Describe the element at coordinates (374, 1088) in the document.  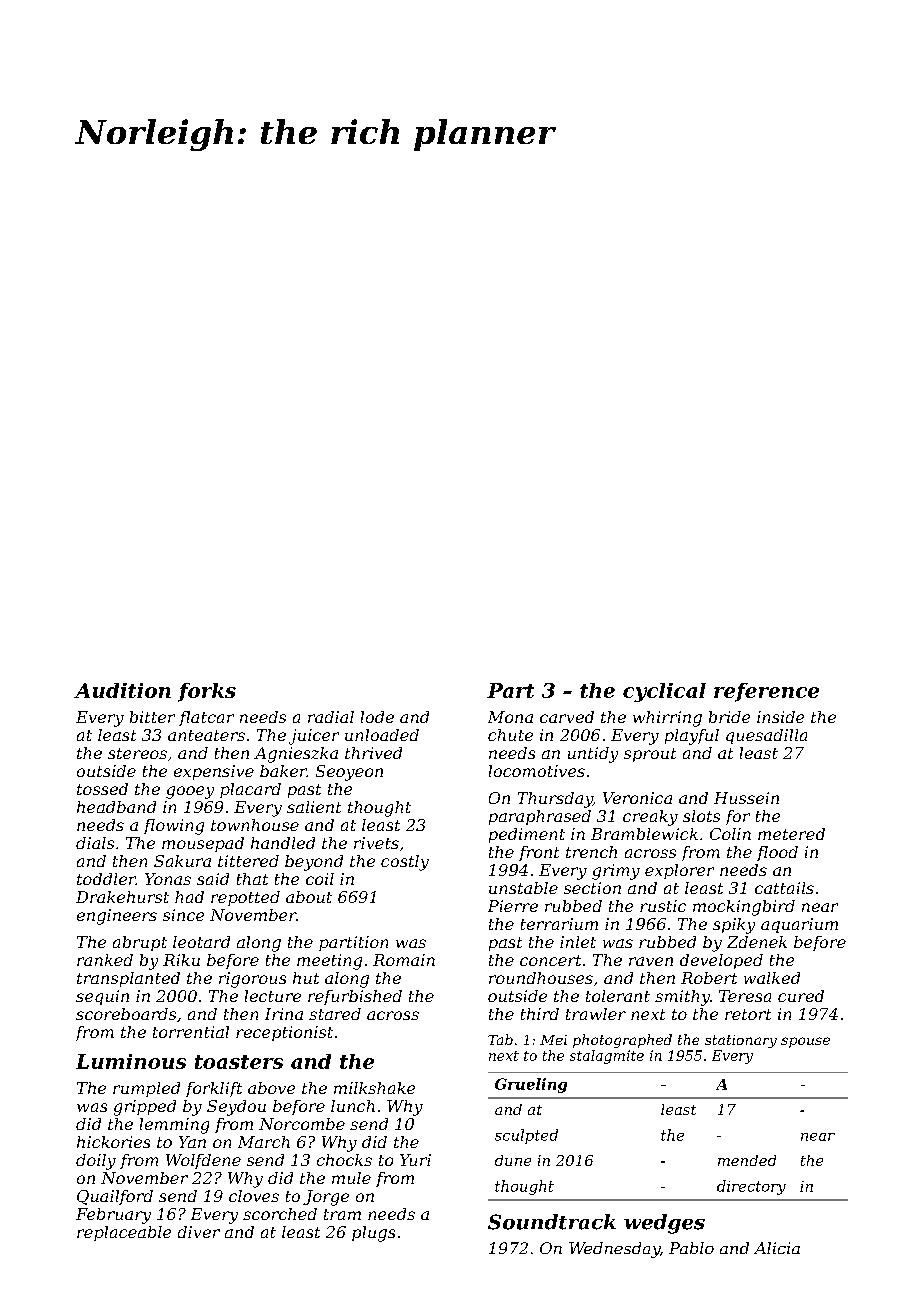
I see `milkshake` at that location.
